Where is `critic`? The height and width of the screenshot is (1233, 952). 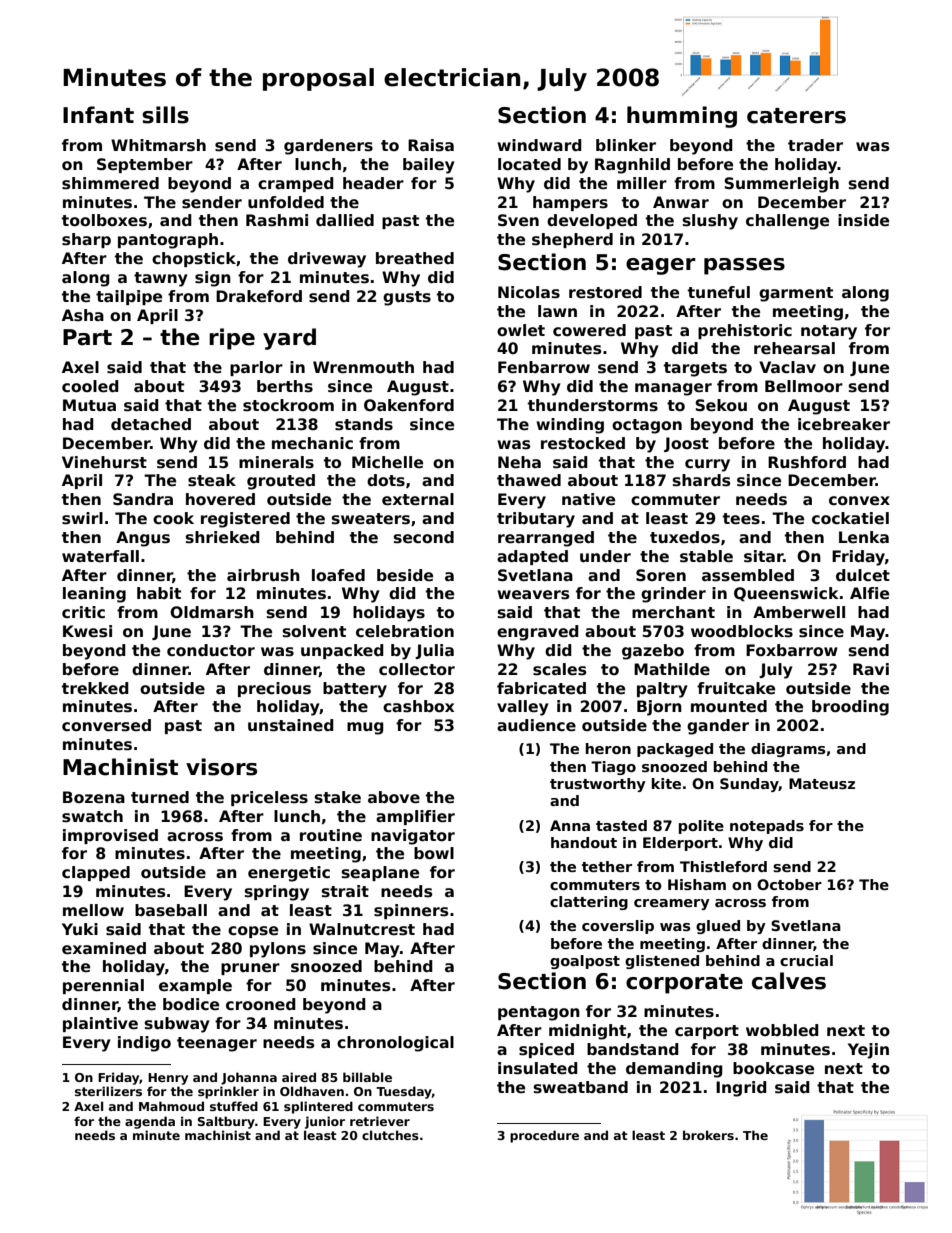
critic is located at coordinates (83, 612).
